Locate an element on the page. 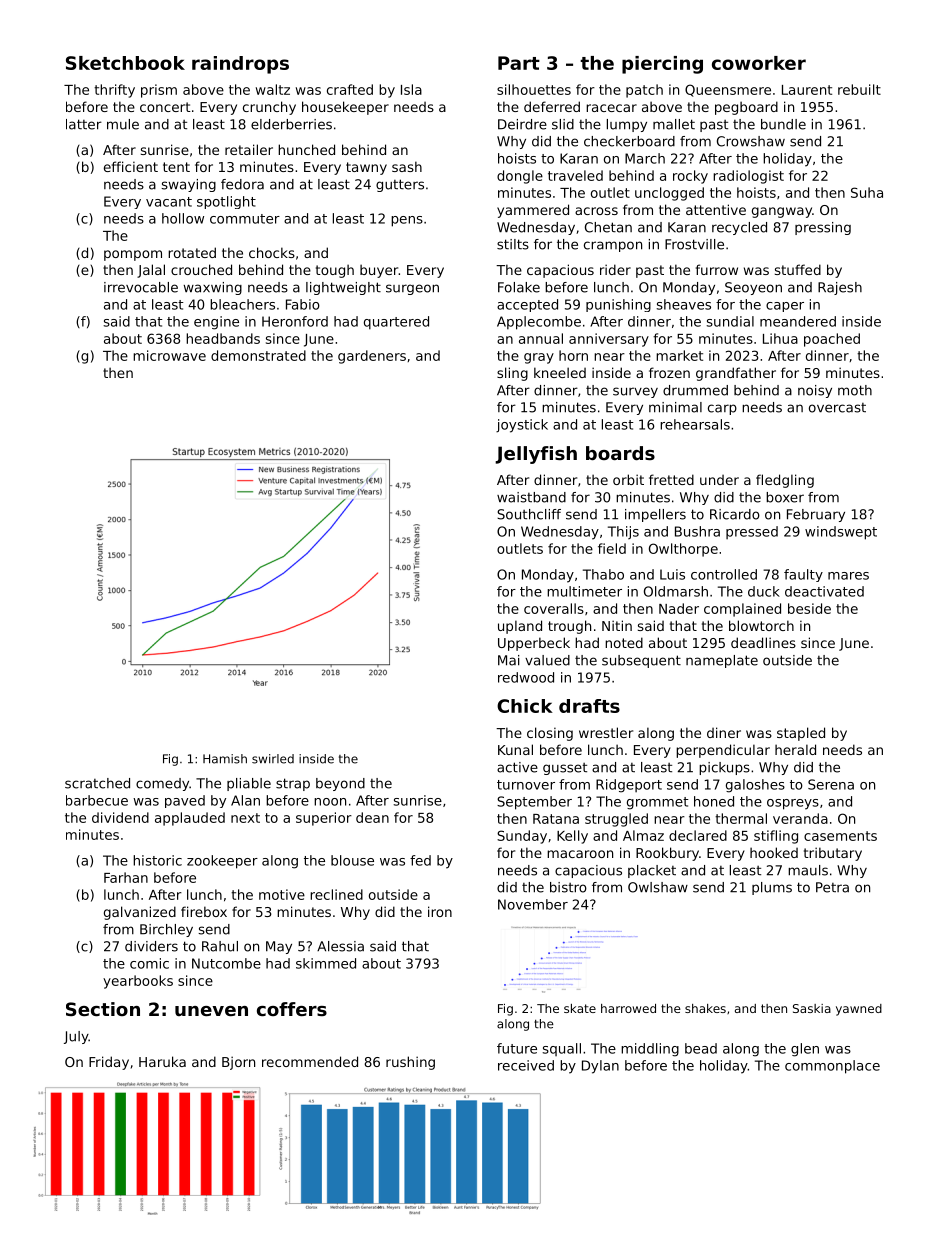 Image resolution: width=952 pixels, height=1233 pixels. tawny is located at coordinates (366, 168).
